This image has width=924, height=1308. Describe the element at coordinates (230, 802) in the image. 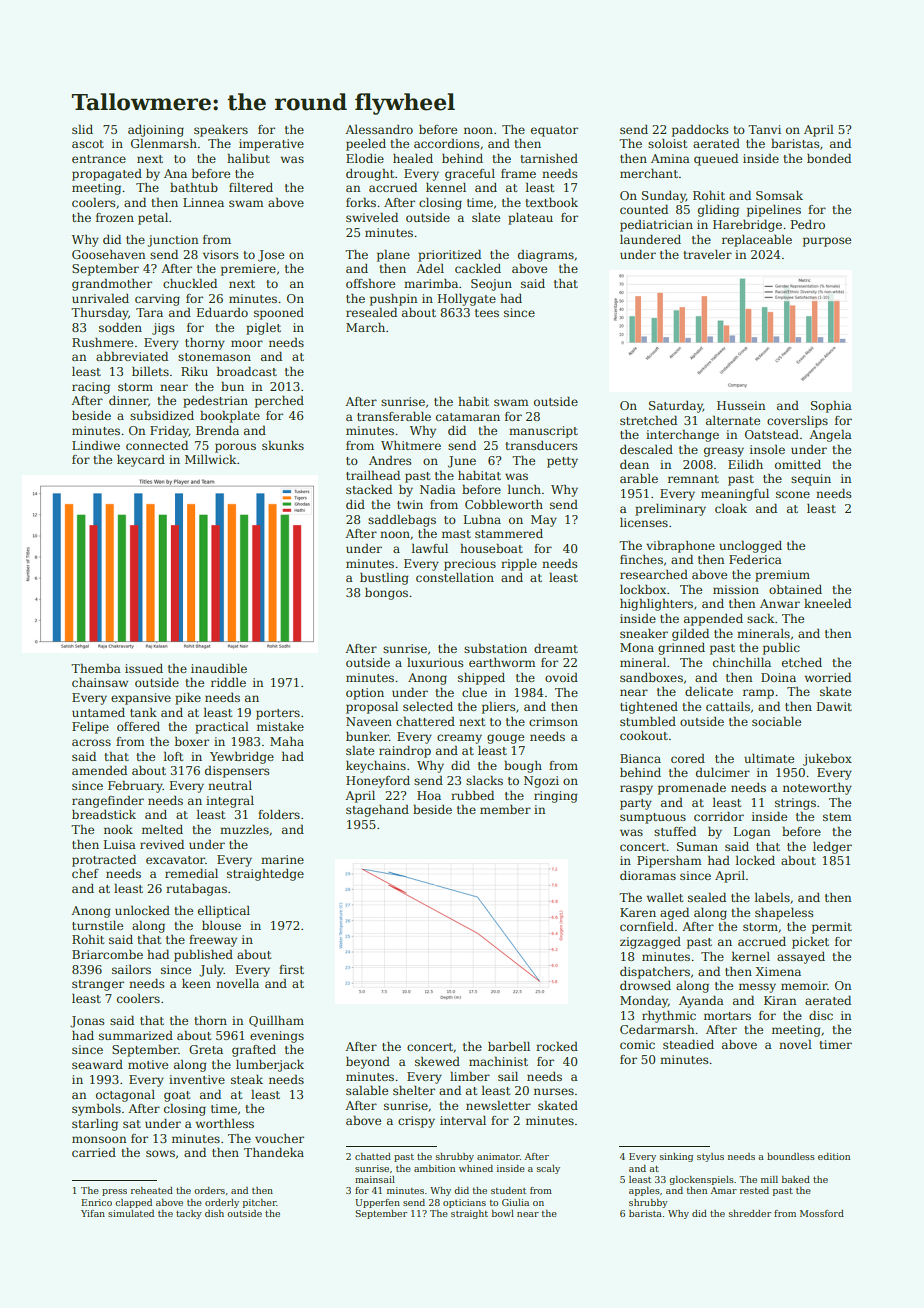

I see `integral` at that location.
